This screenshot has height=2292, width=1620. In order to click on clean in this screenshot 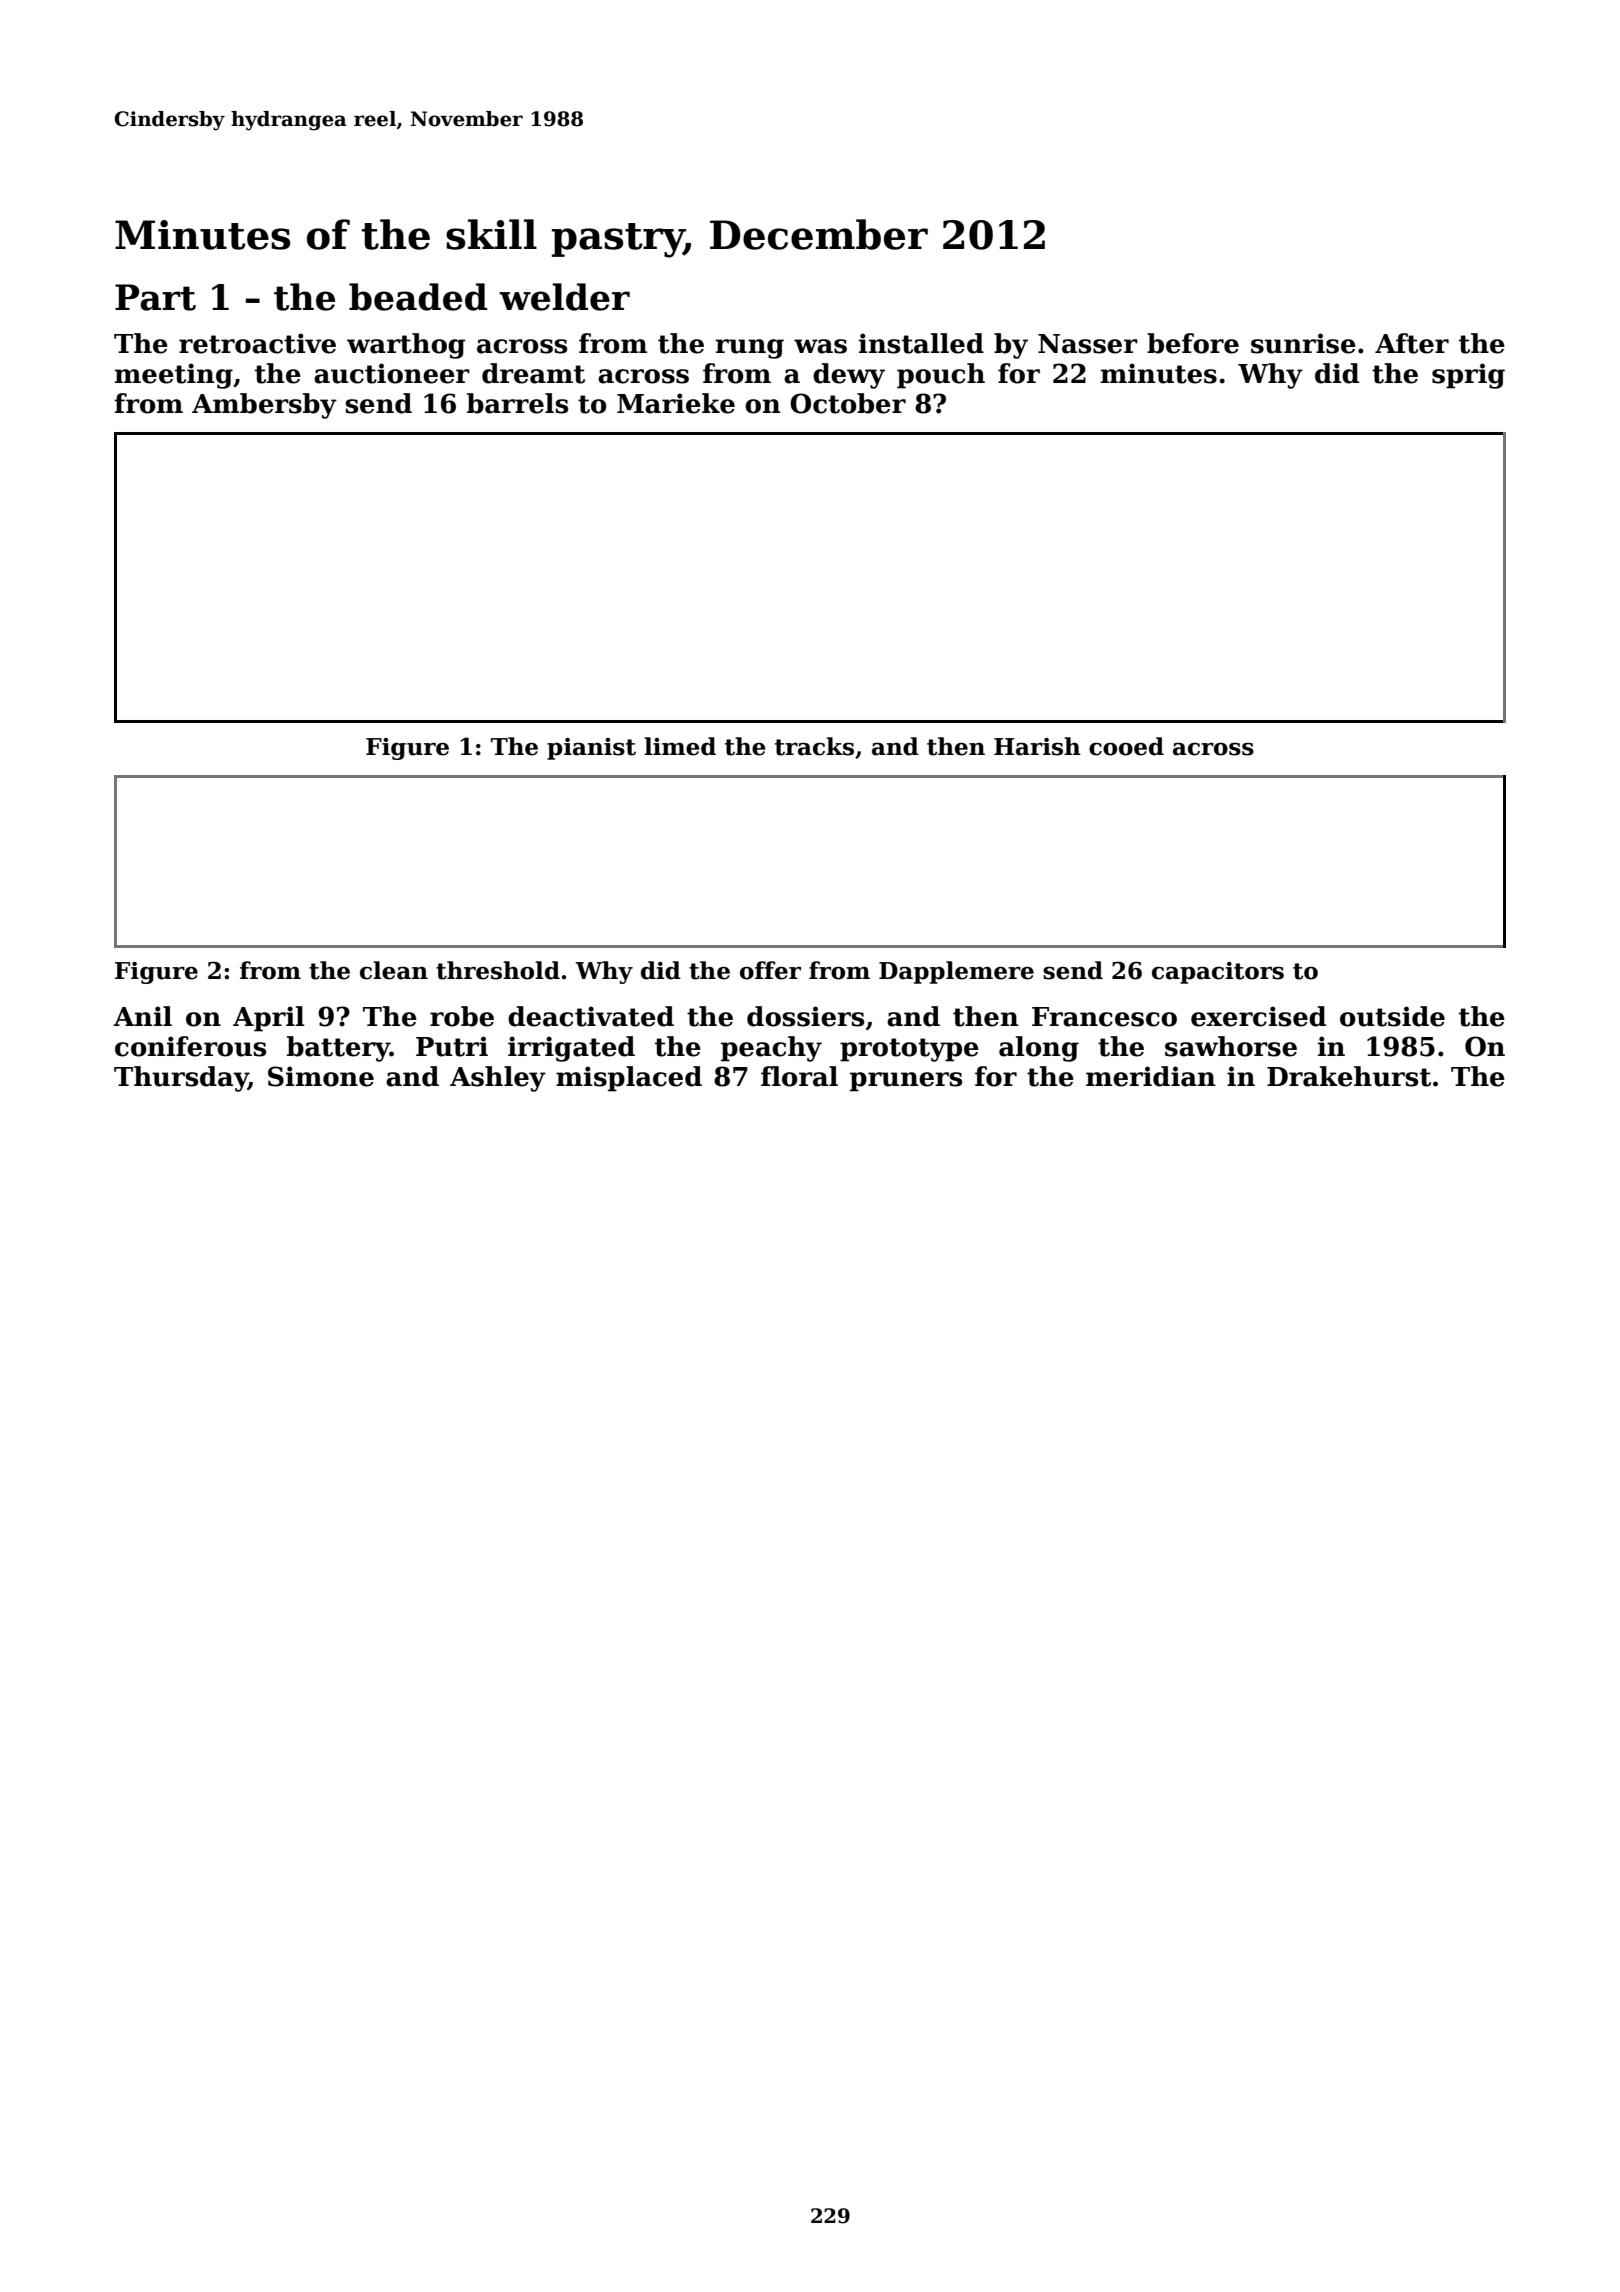, I will do `click(394, 970)`.
